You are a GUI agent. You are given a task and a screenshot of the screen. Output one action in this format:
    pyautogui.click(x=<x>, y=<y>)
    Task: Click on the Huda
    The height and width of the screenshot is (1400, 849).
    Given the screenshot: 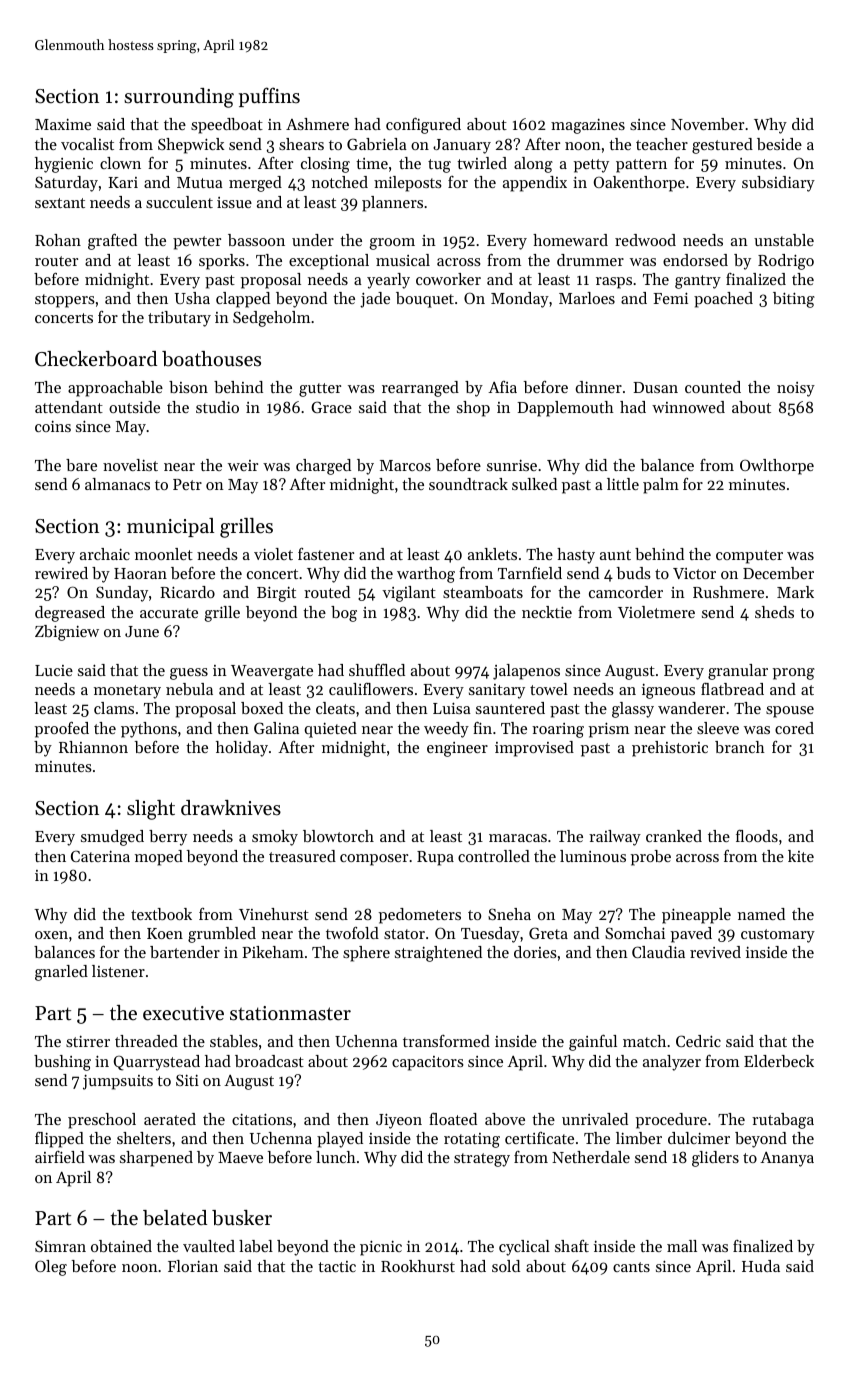 What is the action you would take?
    pyautogui.click(x=761, y=1266)
